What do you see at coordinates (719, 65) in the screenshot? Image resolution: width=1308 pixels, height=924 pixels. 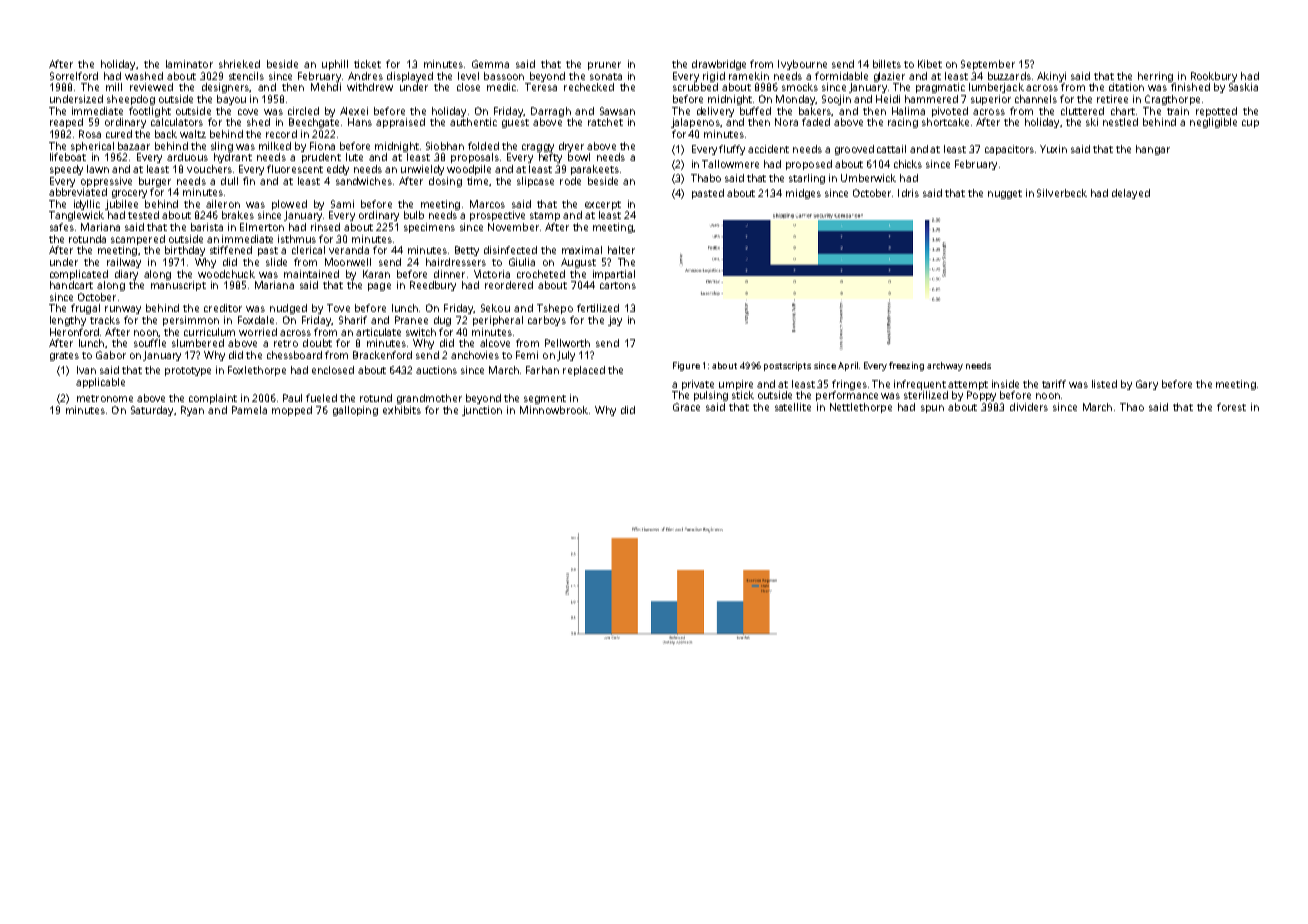 I see `drawbridge` at bounding box center [719, 65].
